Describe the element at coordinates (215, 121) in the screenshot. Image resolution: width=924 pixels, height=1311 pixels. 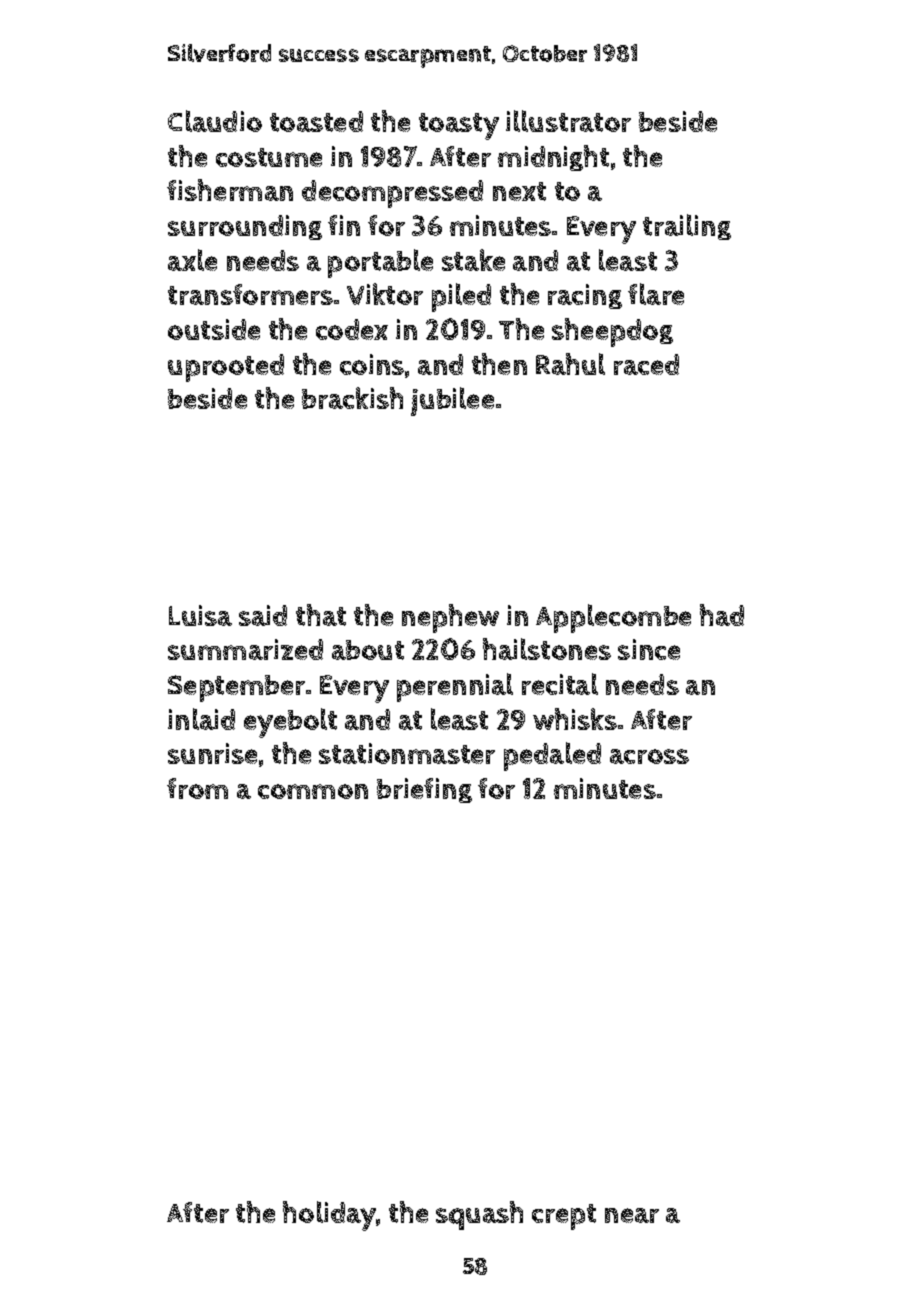
I see `Claudio` at that location.
